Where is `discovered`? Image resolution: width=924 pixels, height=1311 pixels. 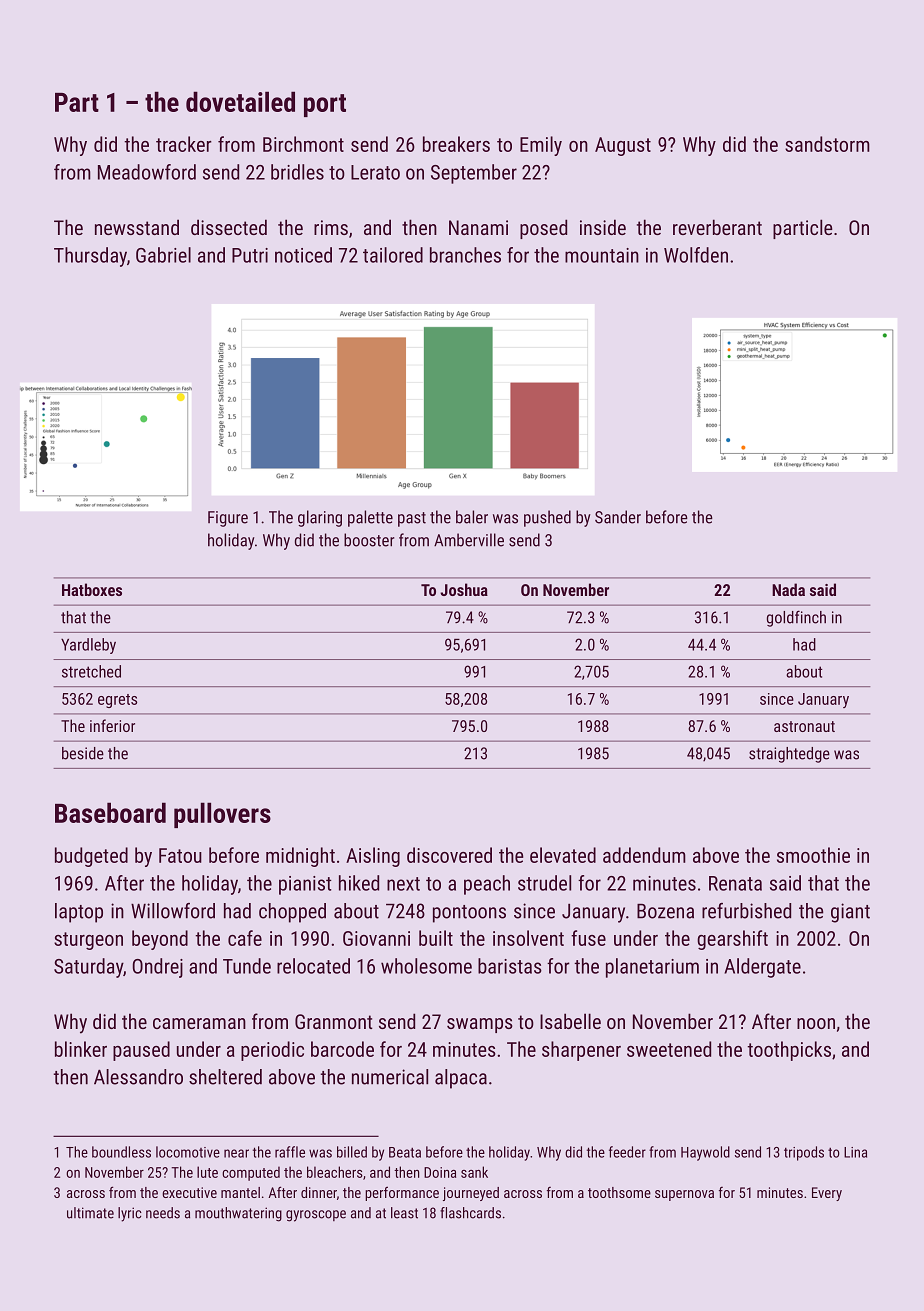
discovered is located at coordinates (449, 855).
